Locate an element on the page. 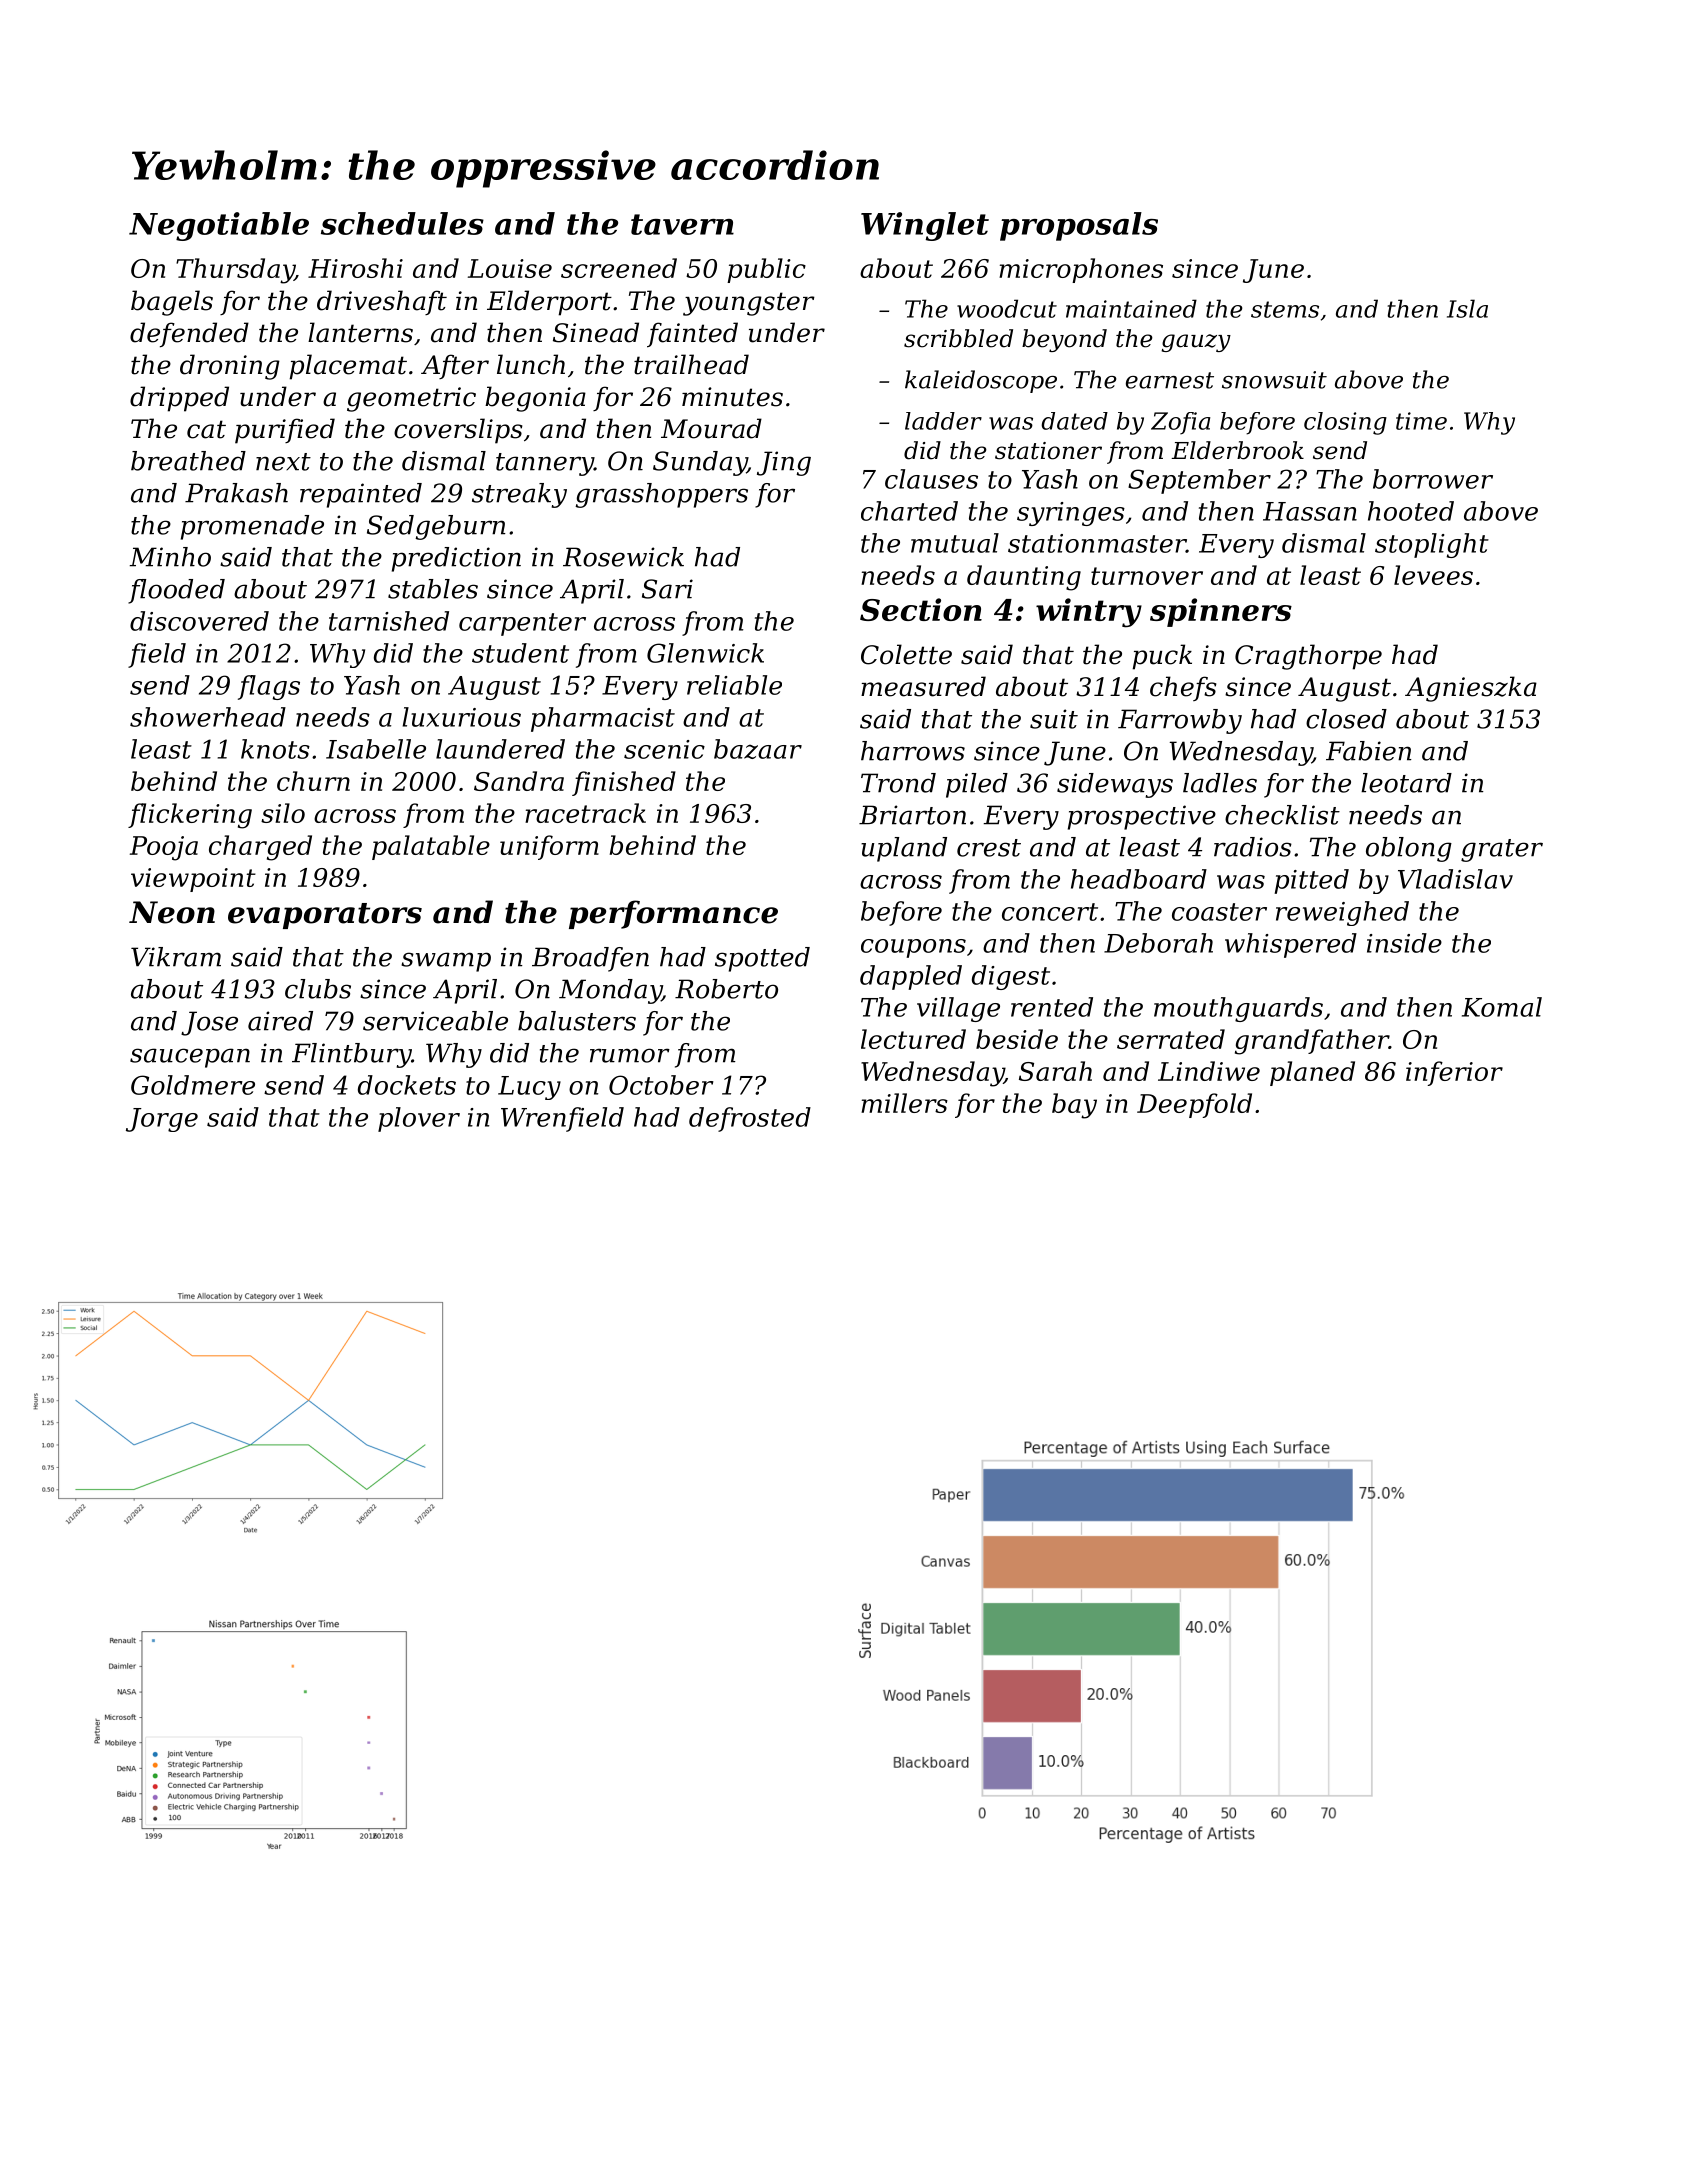  Deepfold is located at coordinates (1194, 1105).
